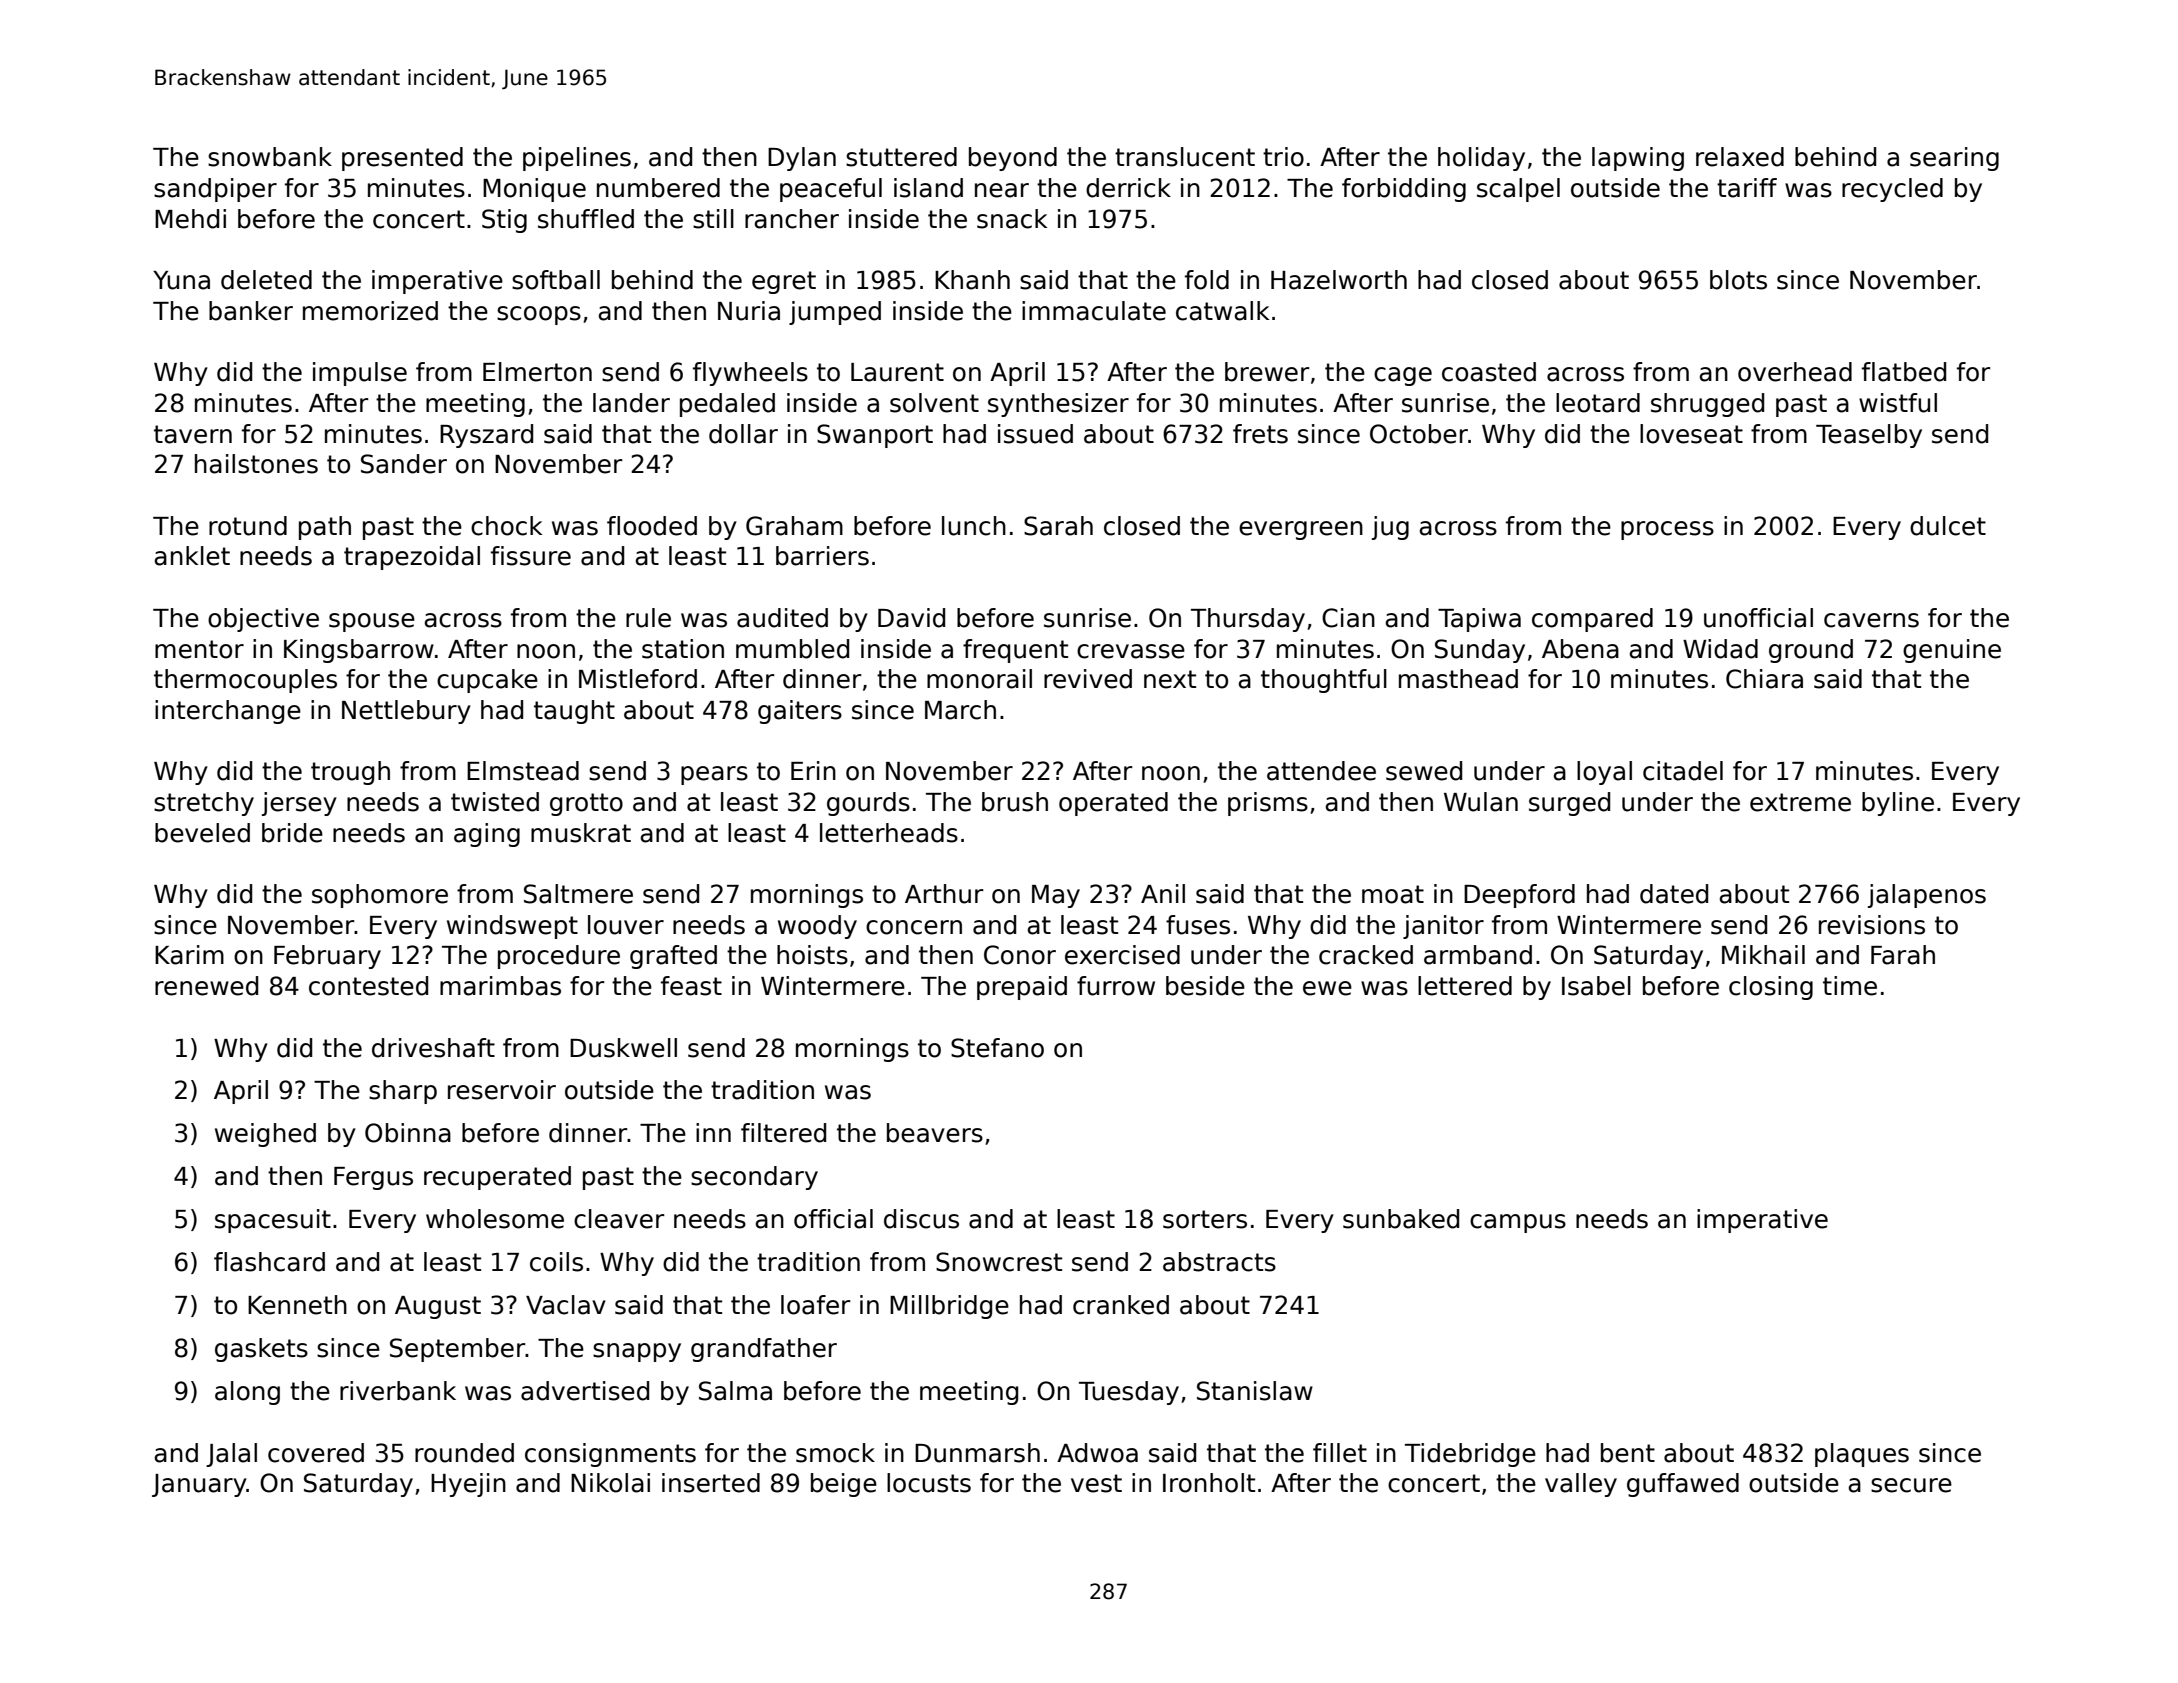  Describe the element at coordinates (1058, 405) in the page. I see `synthesizer` at that location.
